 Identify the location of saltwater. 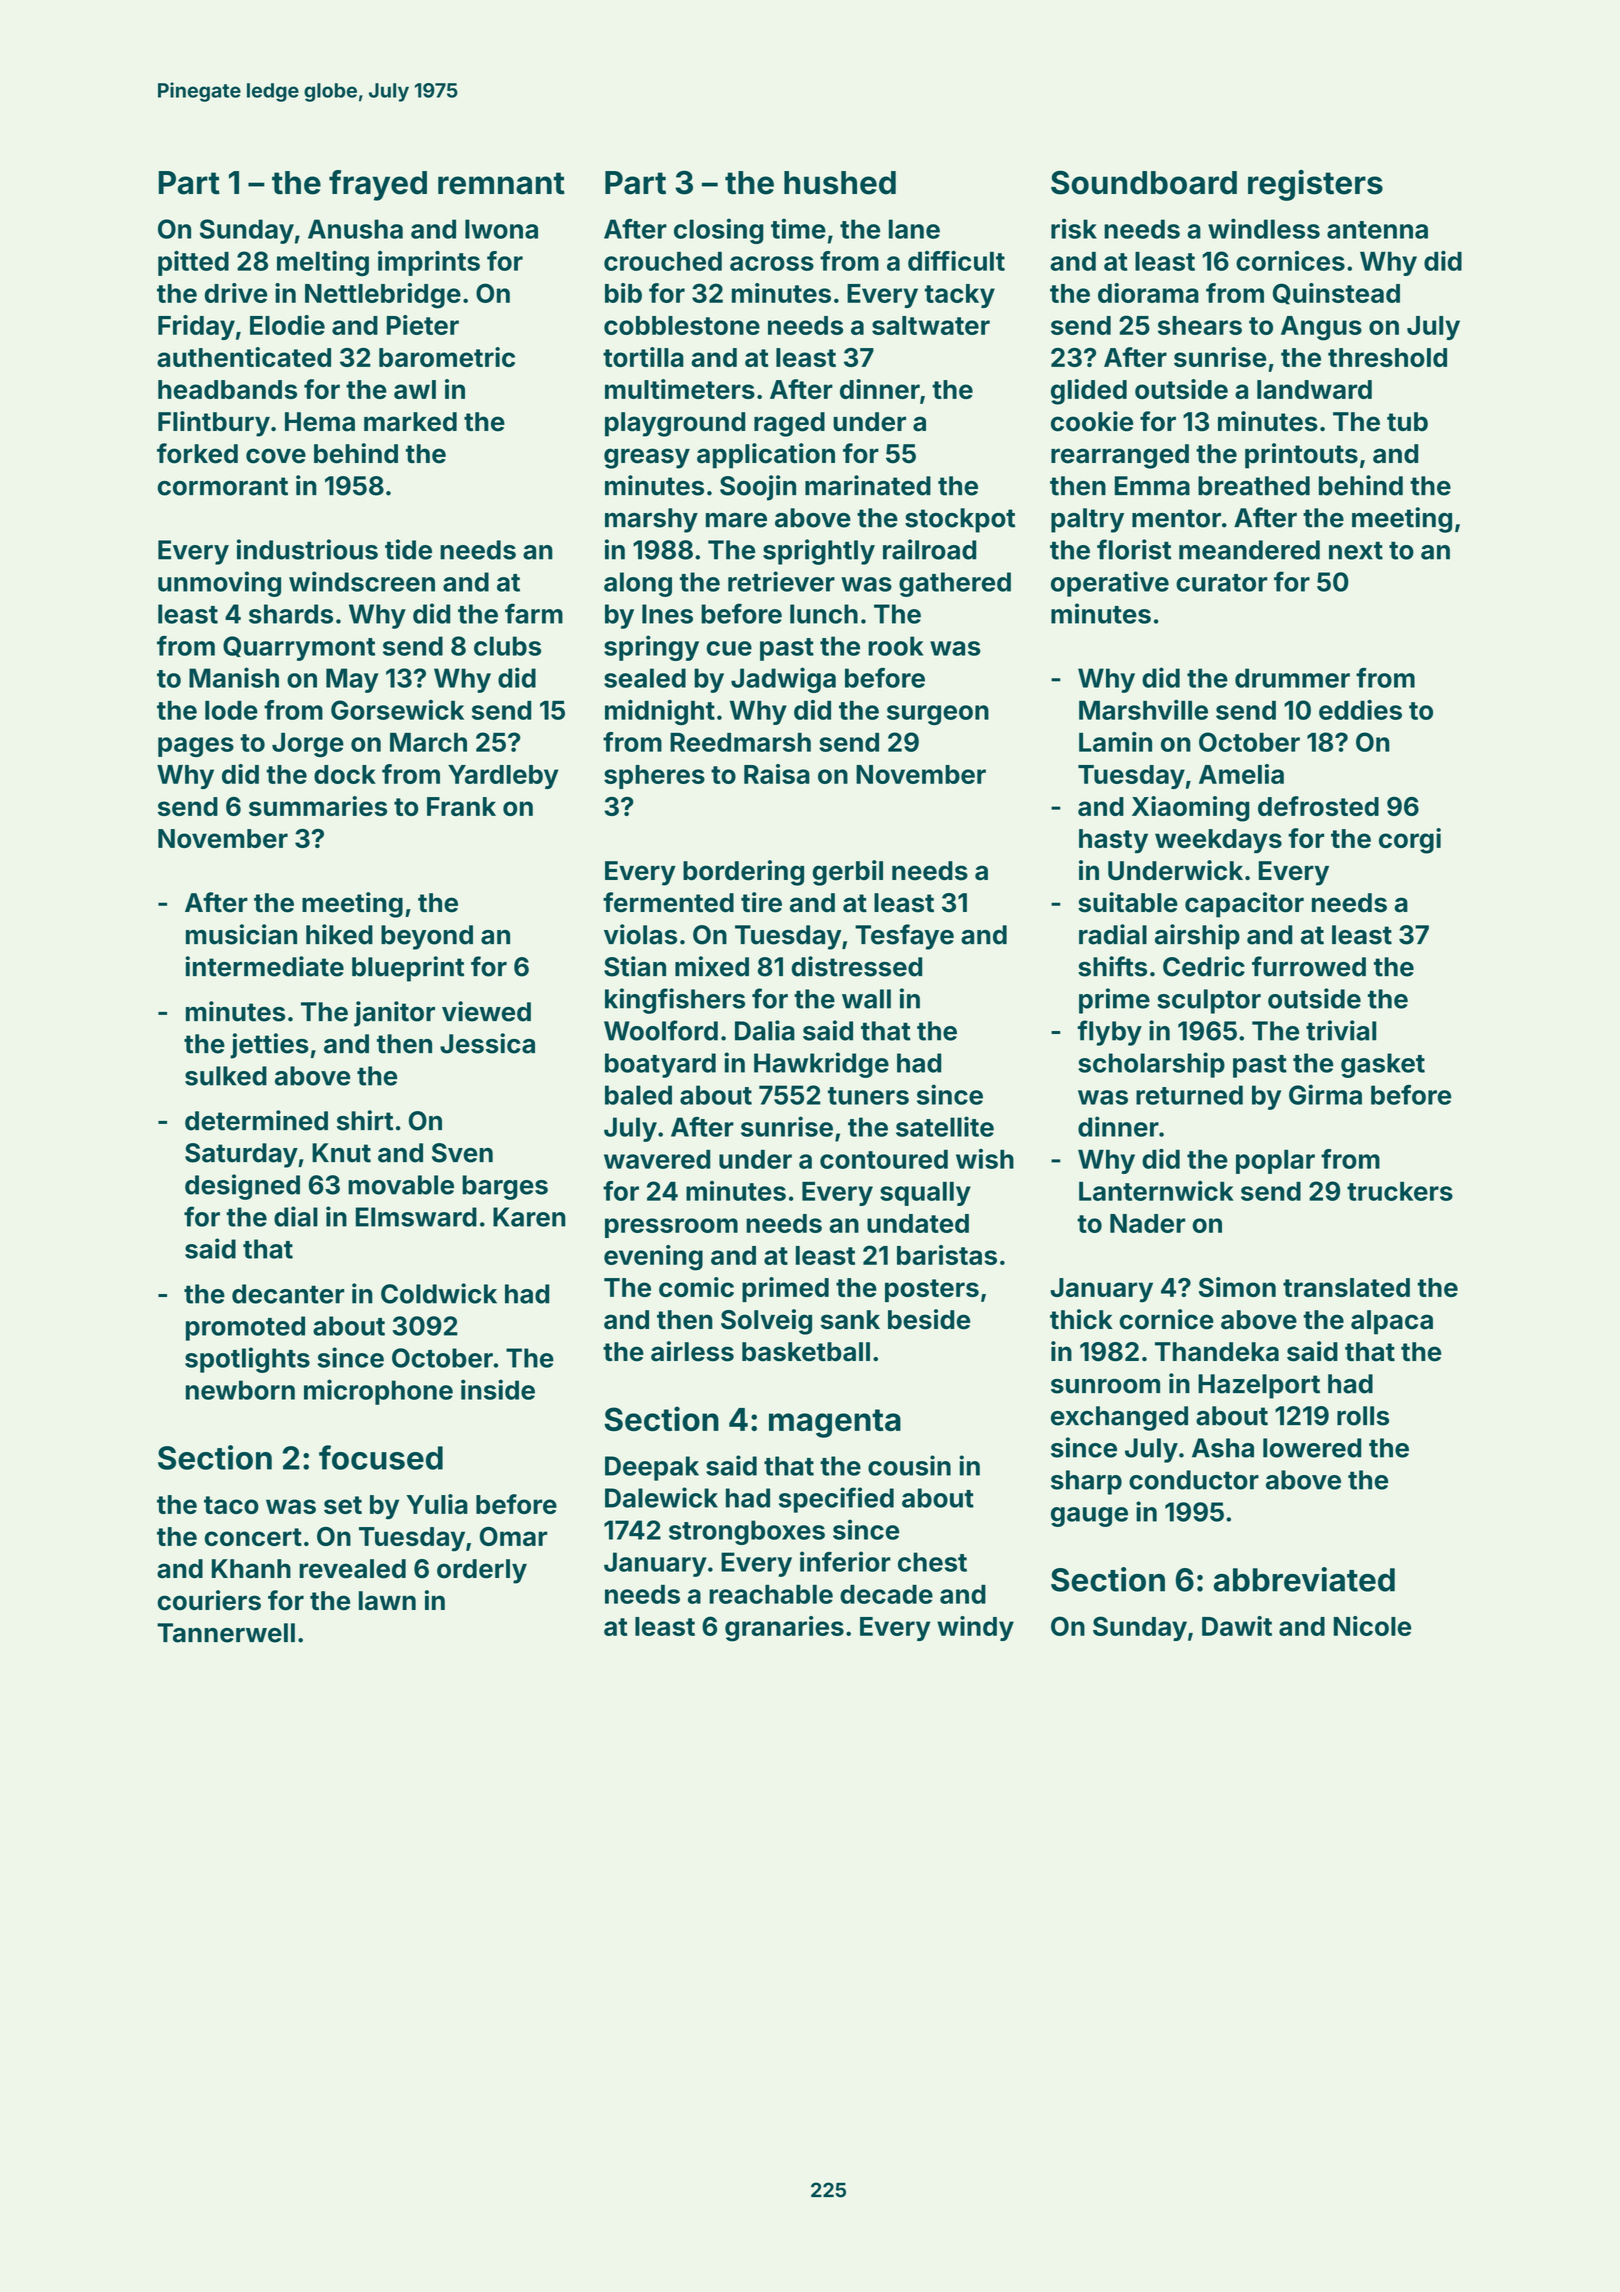
(931, 325).
